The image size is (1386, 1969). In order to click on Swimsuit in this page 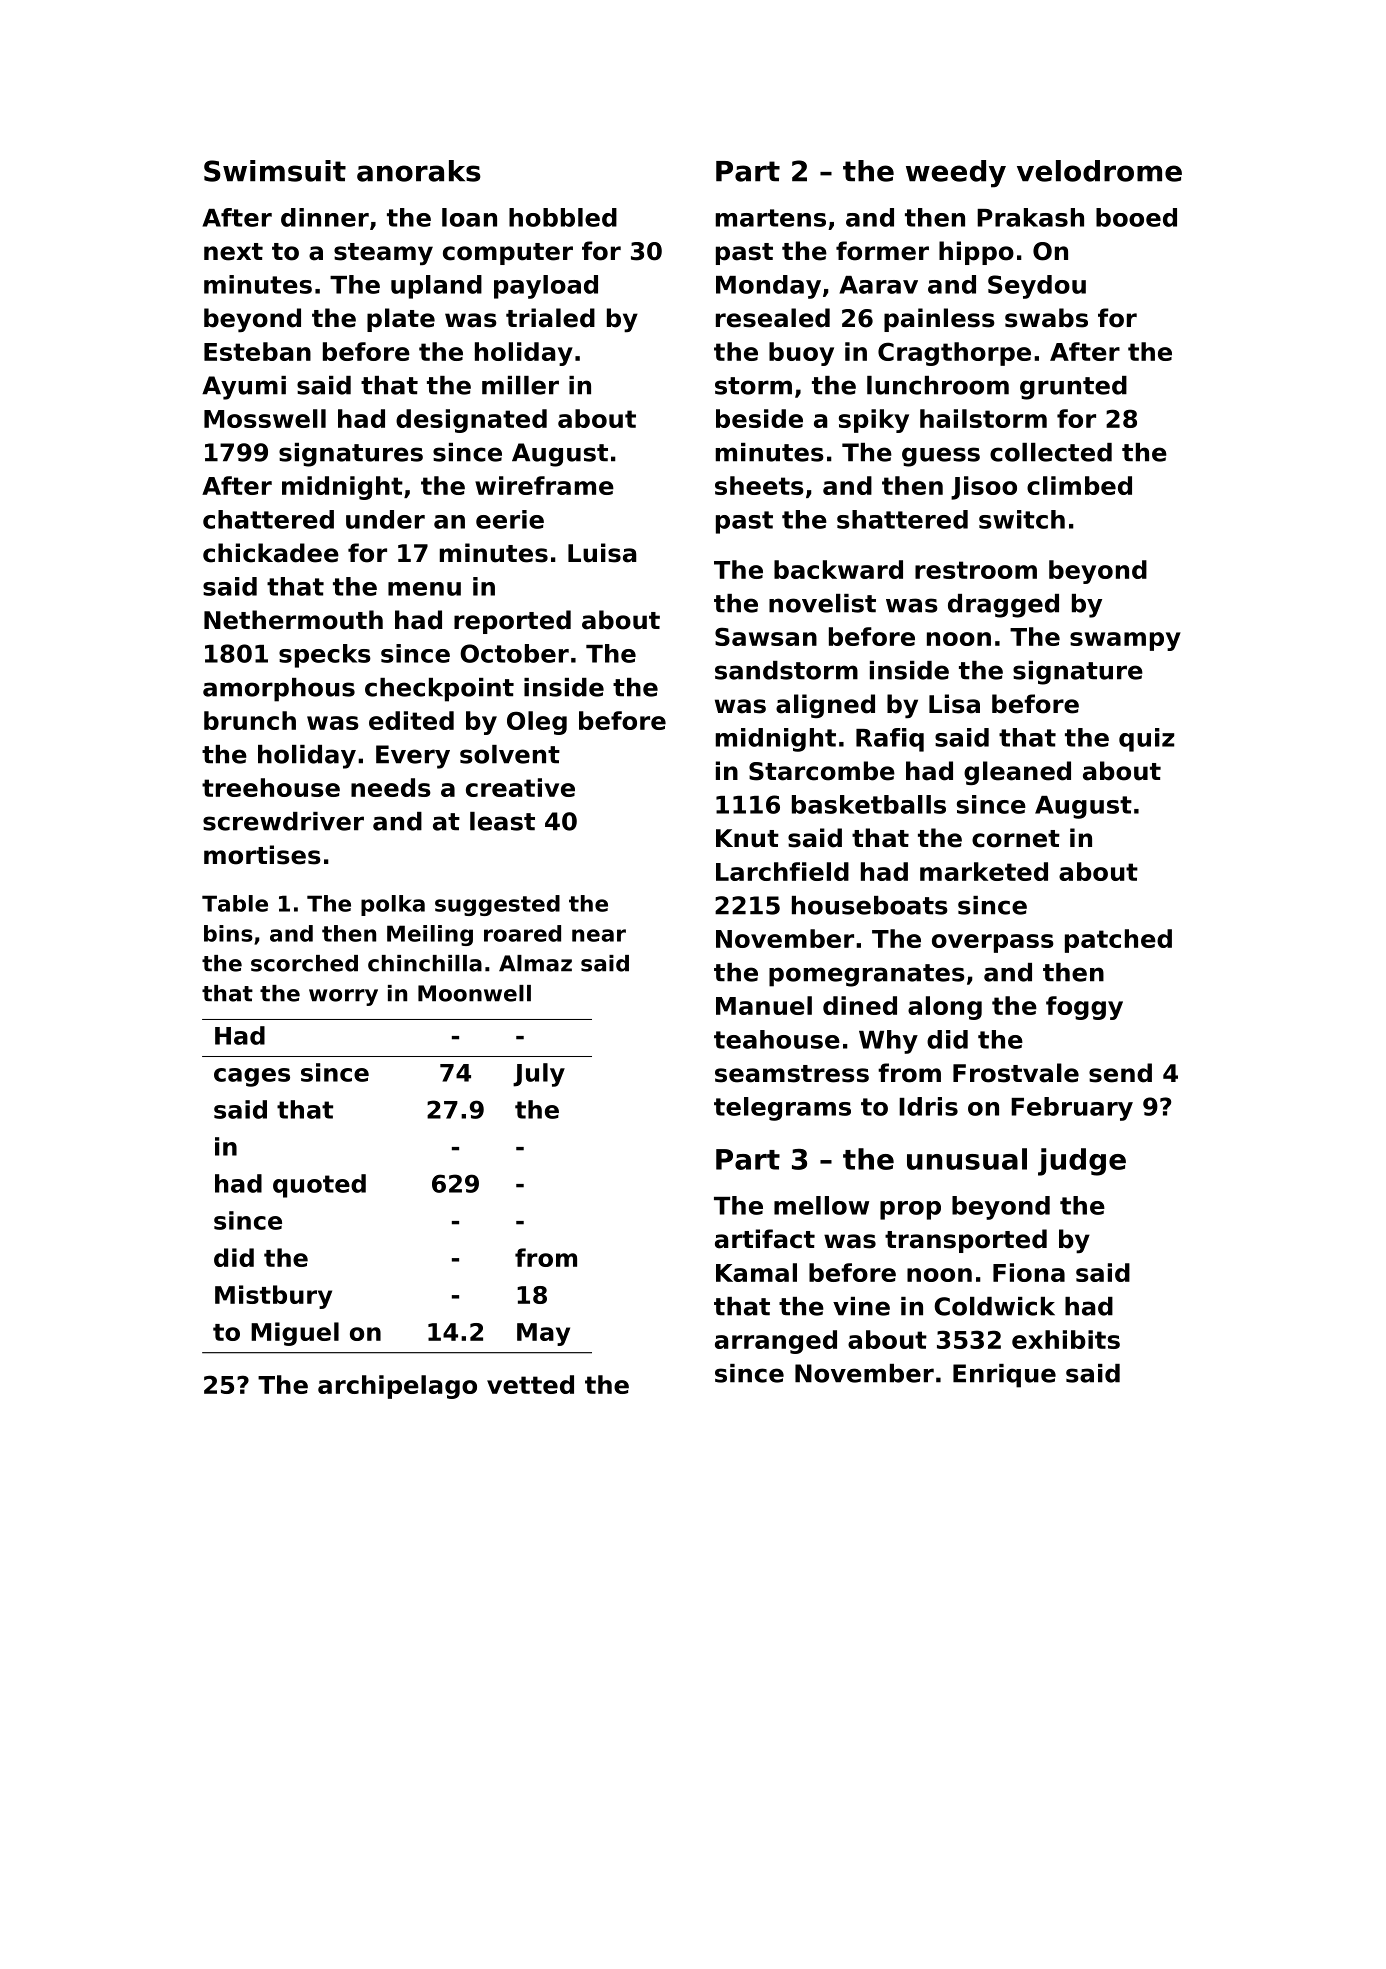, I will do `click(275, 171)`.
